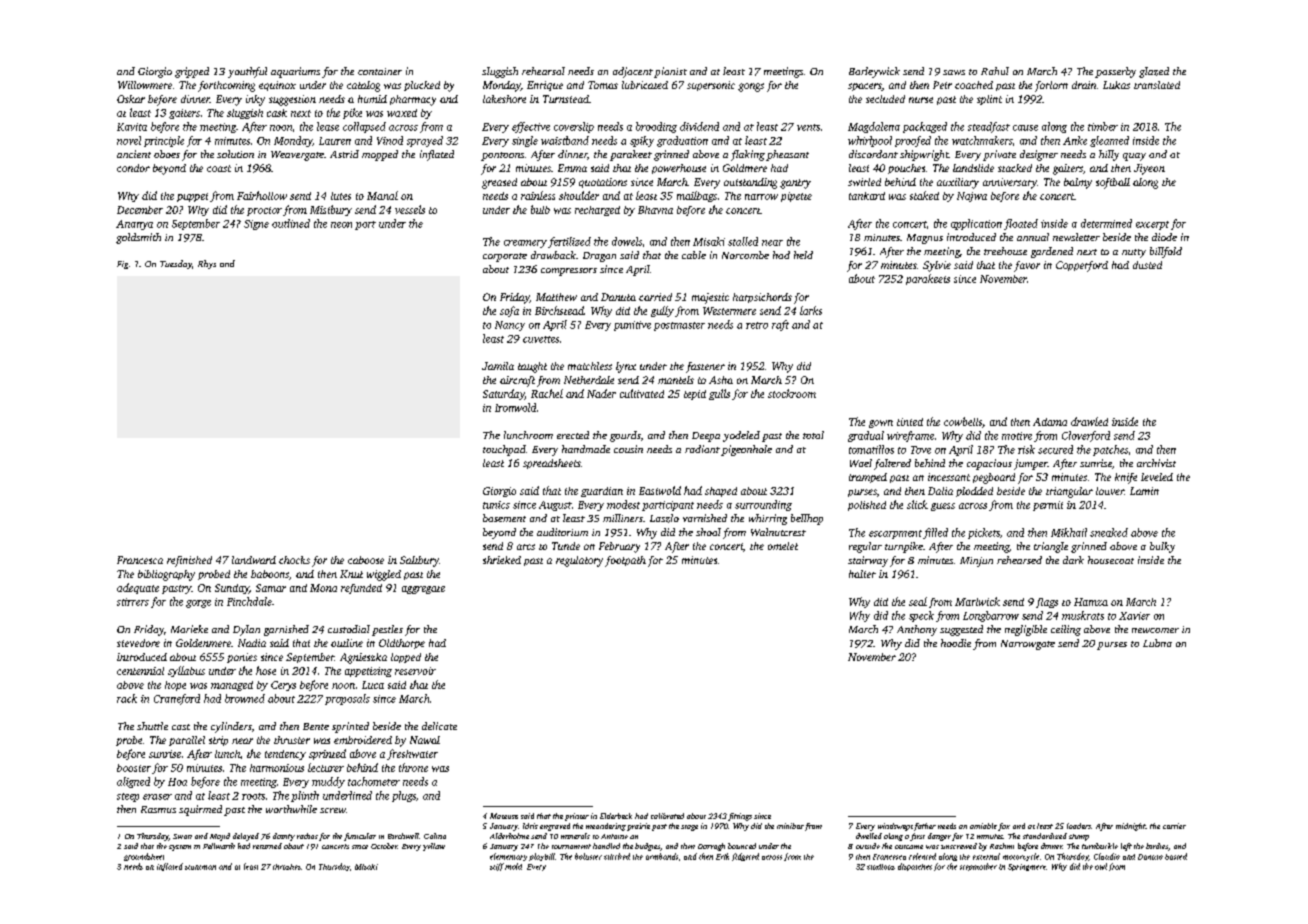 The image size is (1308, 924). I want to click on Lubna, so click(1157, 643).
